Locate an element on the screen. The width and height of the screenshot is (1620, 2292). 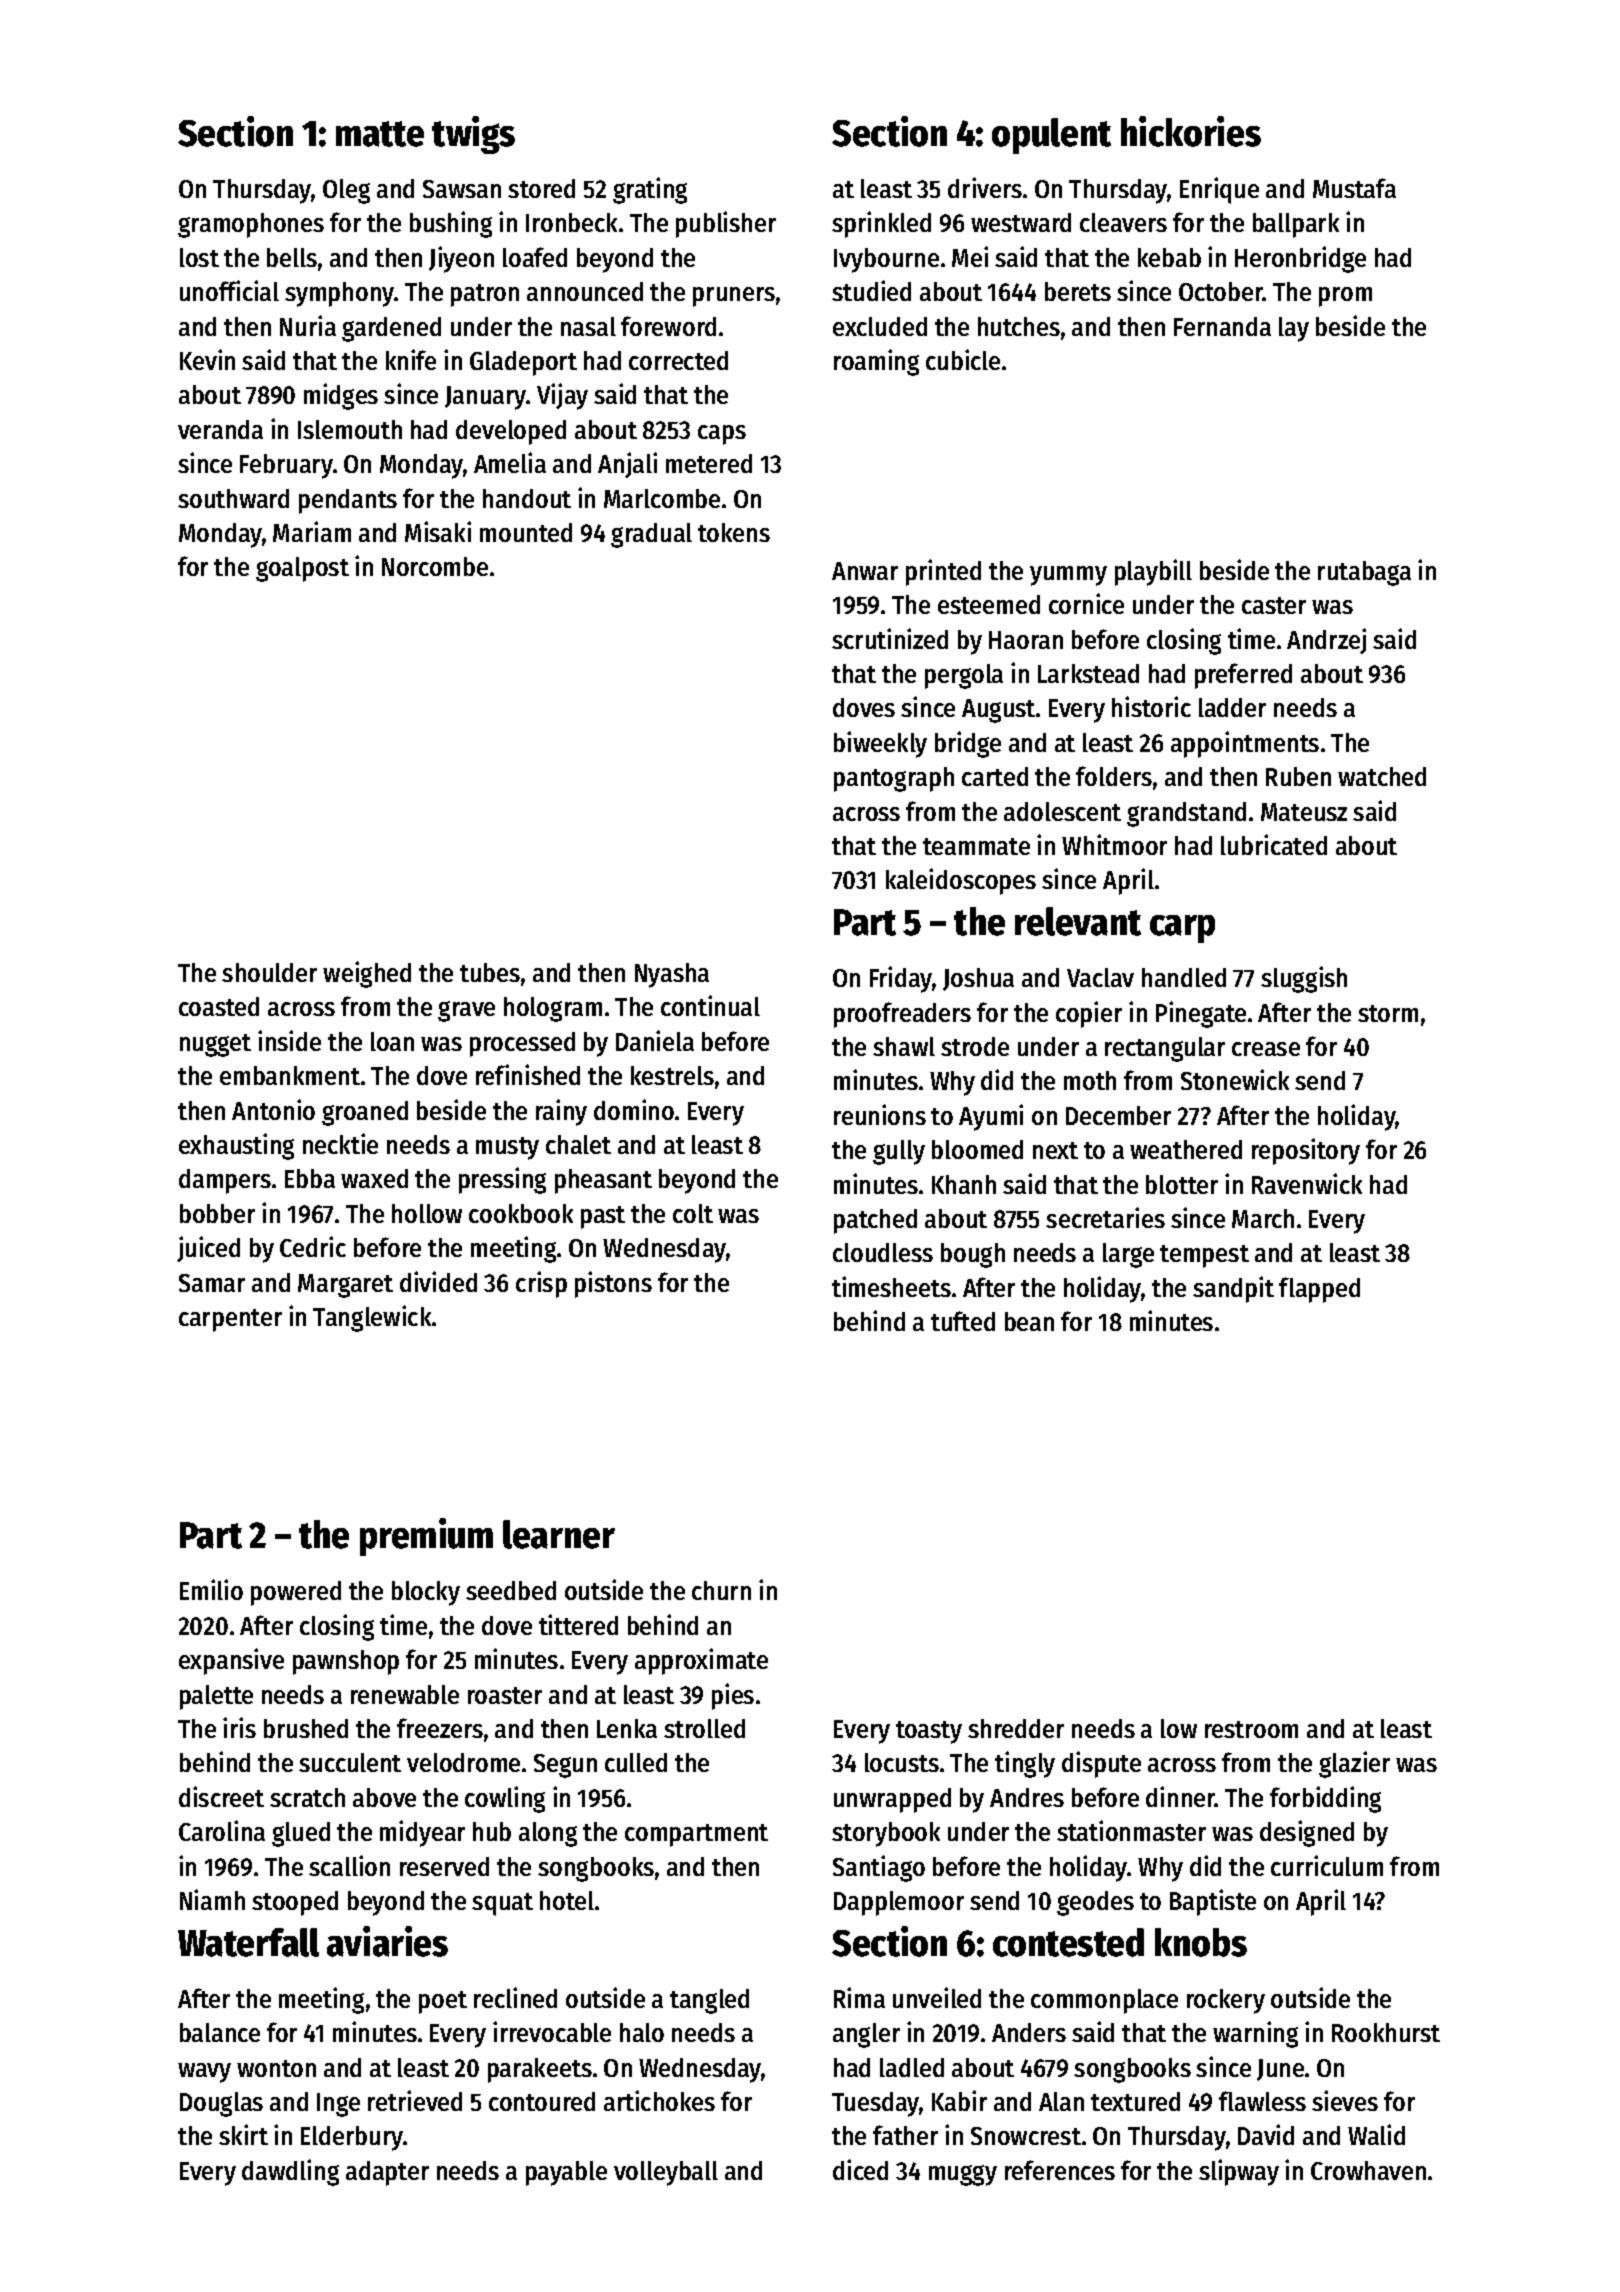
waxed is located at coordinates (374, 1178).
